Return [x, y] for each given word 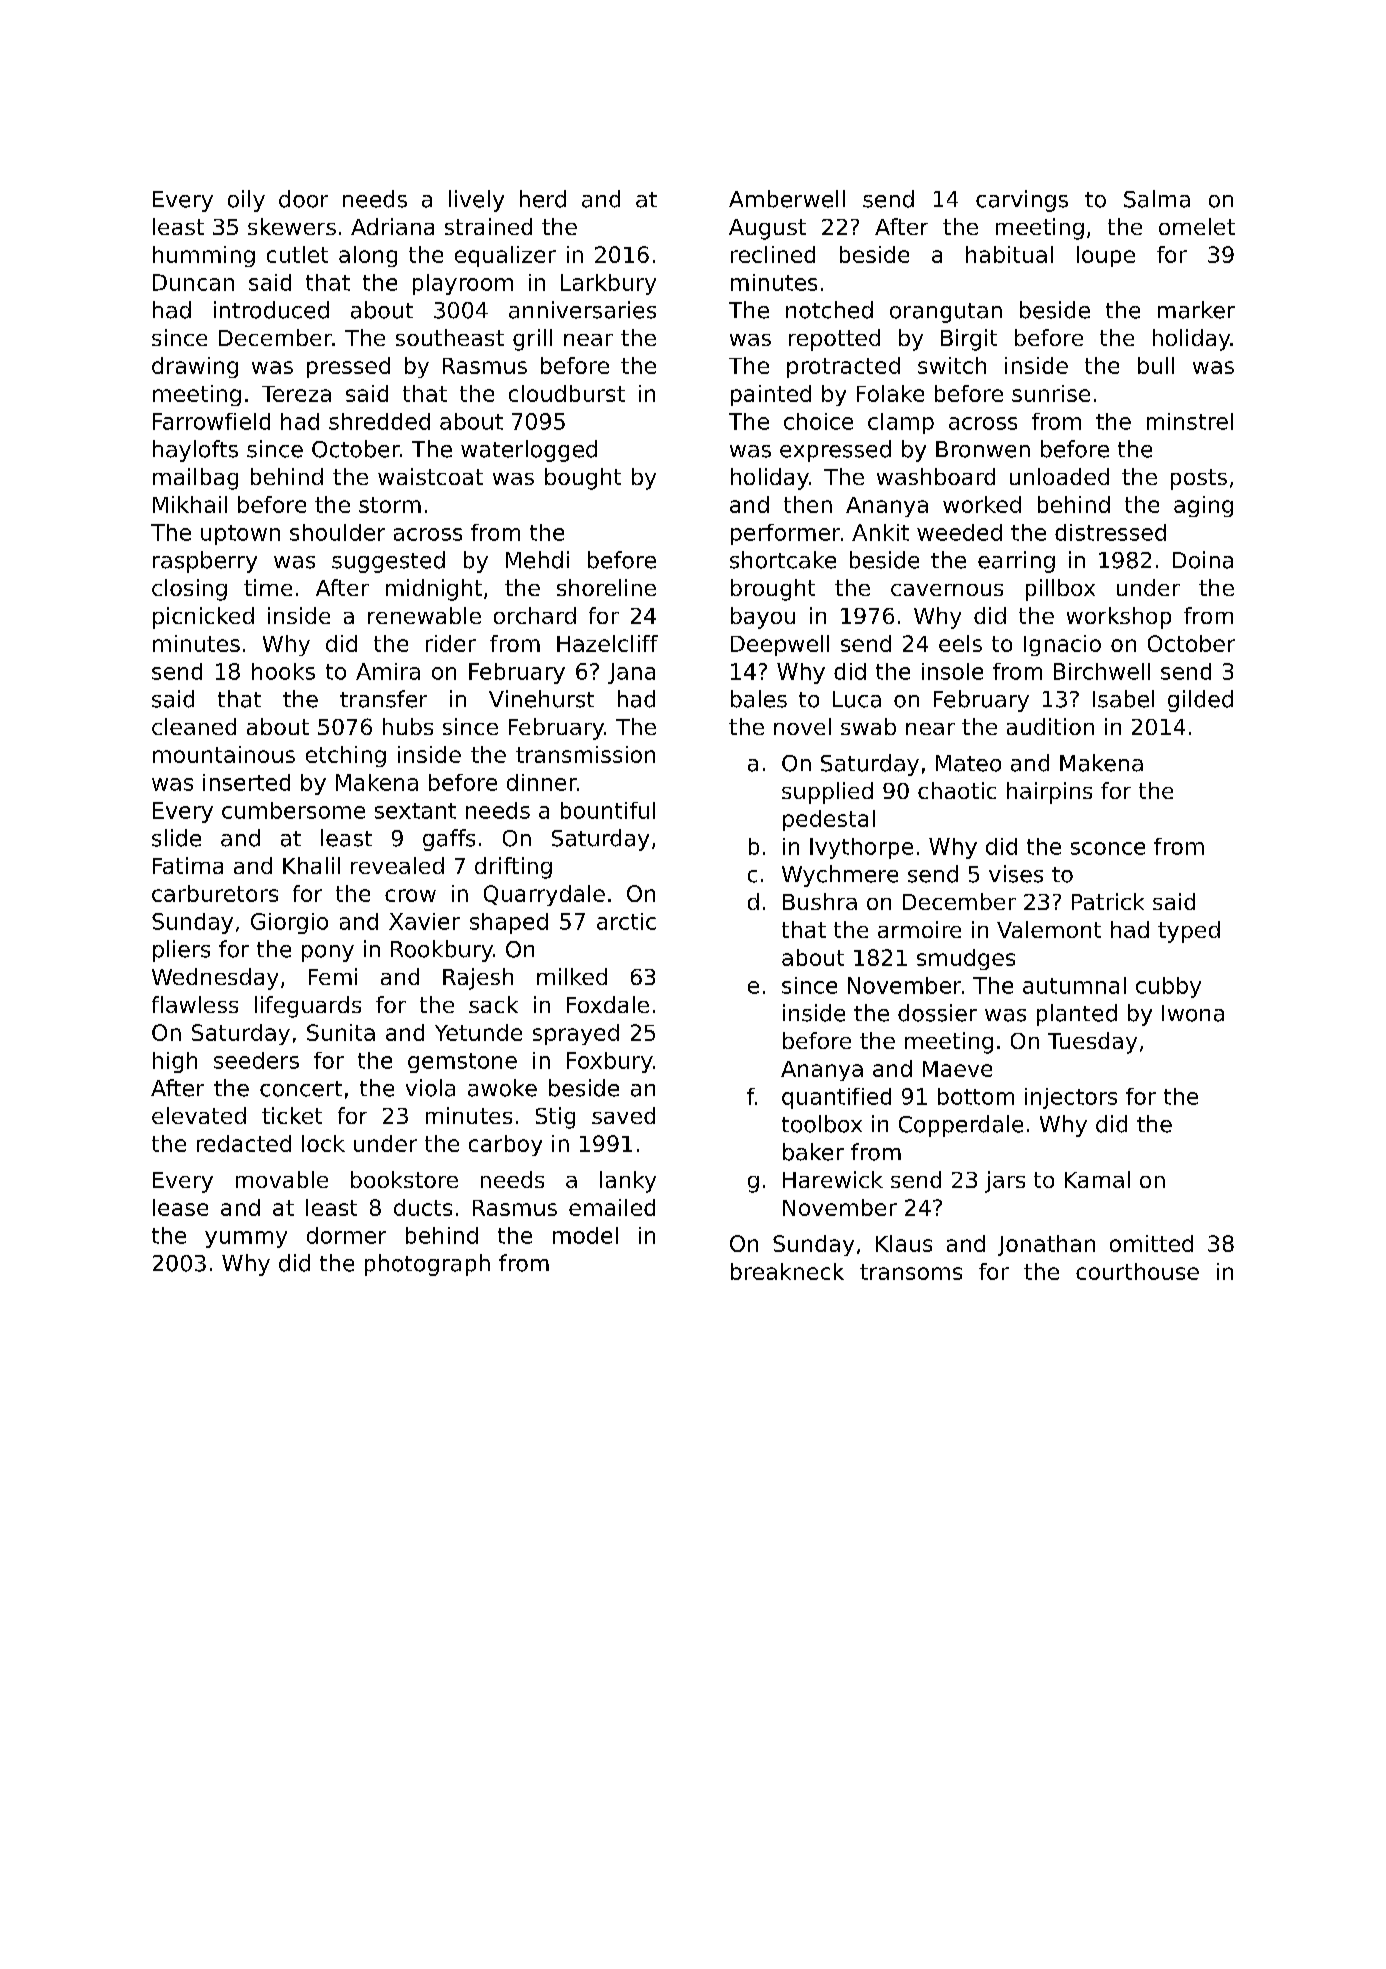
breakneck [787, 1271]
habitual [1009, 254]
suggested [388, 562]
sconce [1108, 848]
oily [246, 201]
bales [759, 699]
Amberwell [787, 199]
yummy [246, 1239]
